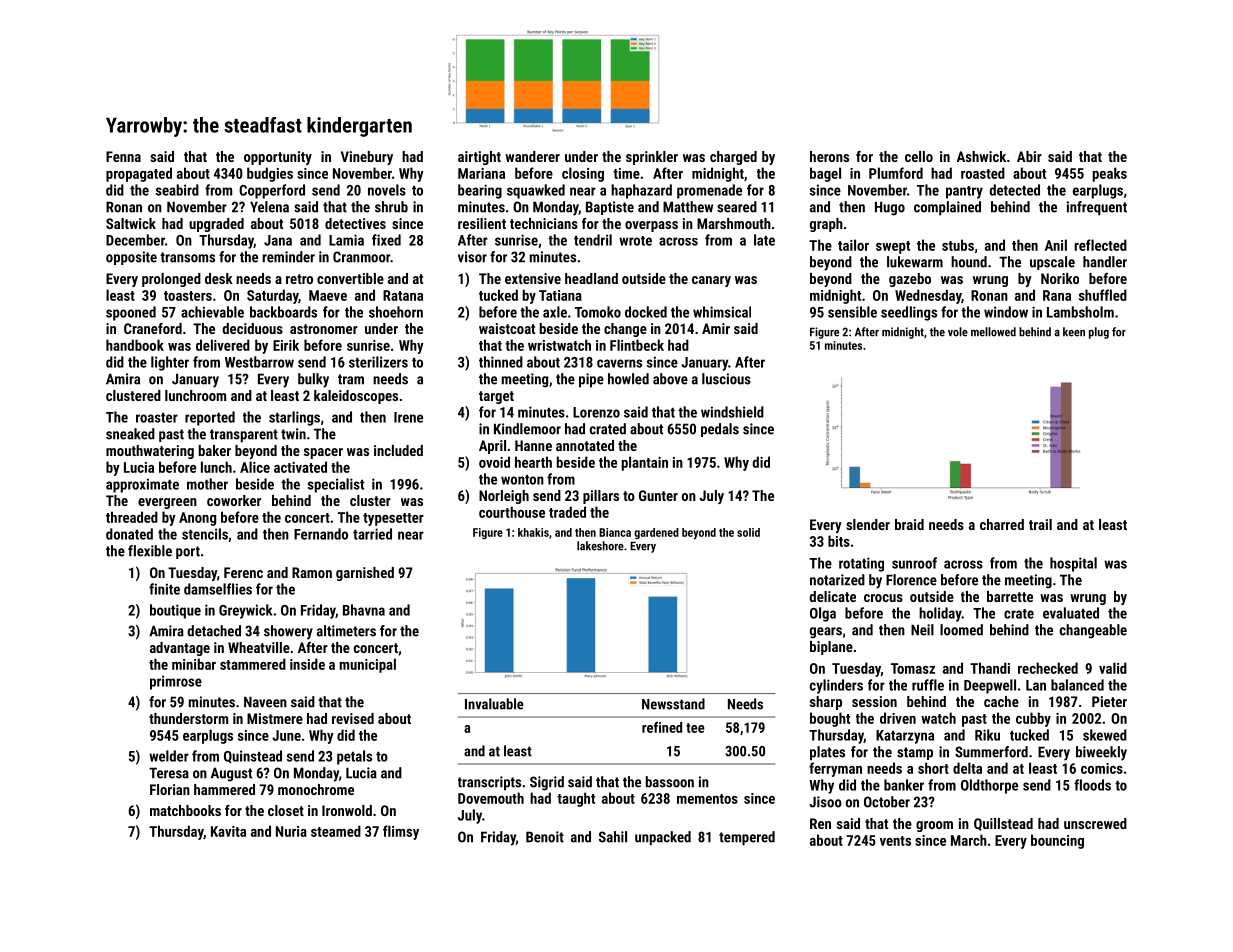 This screenshot has height=952, width=1233. I want to click on luscious, so click(726, 379).
